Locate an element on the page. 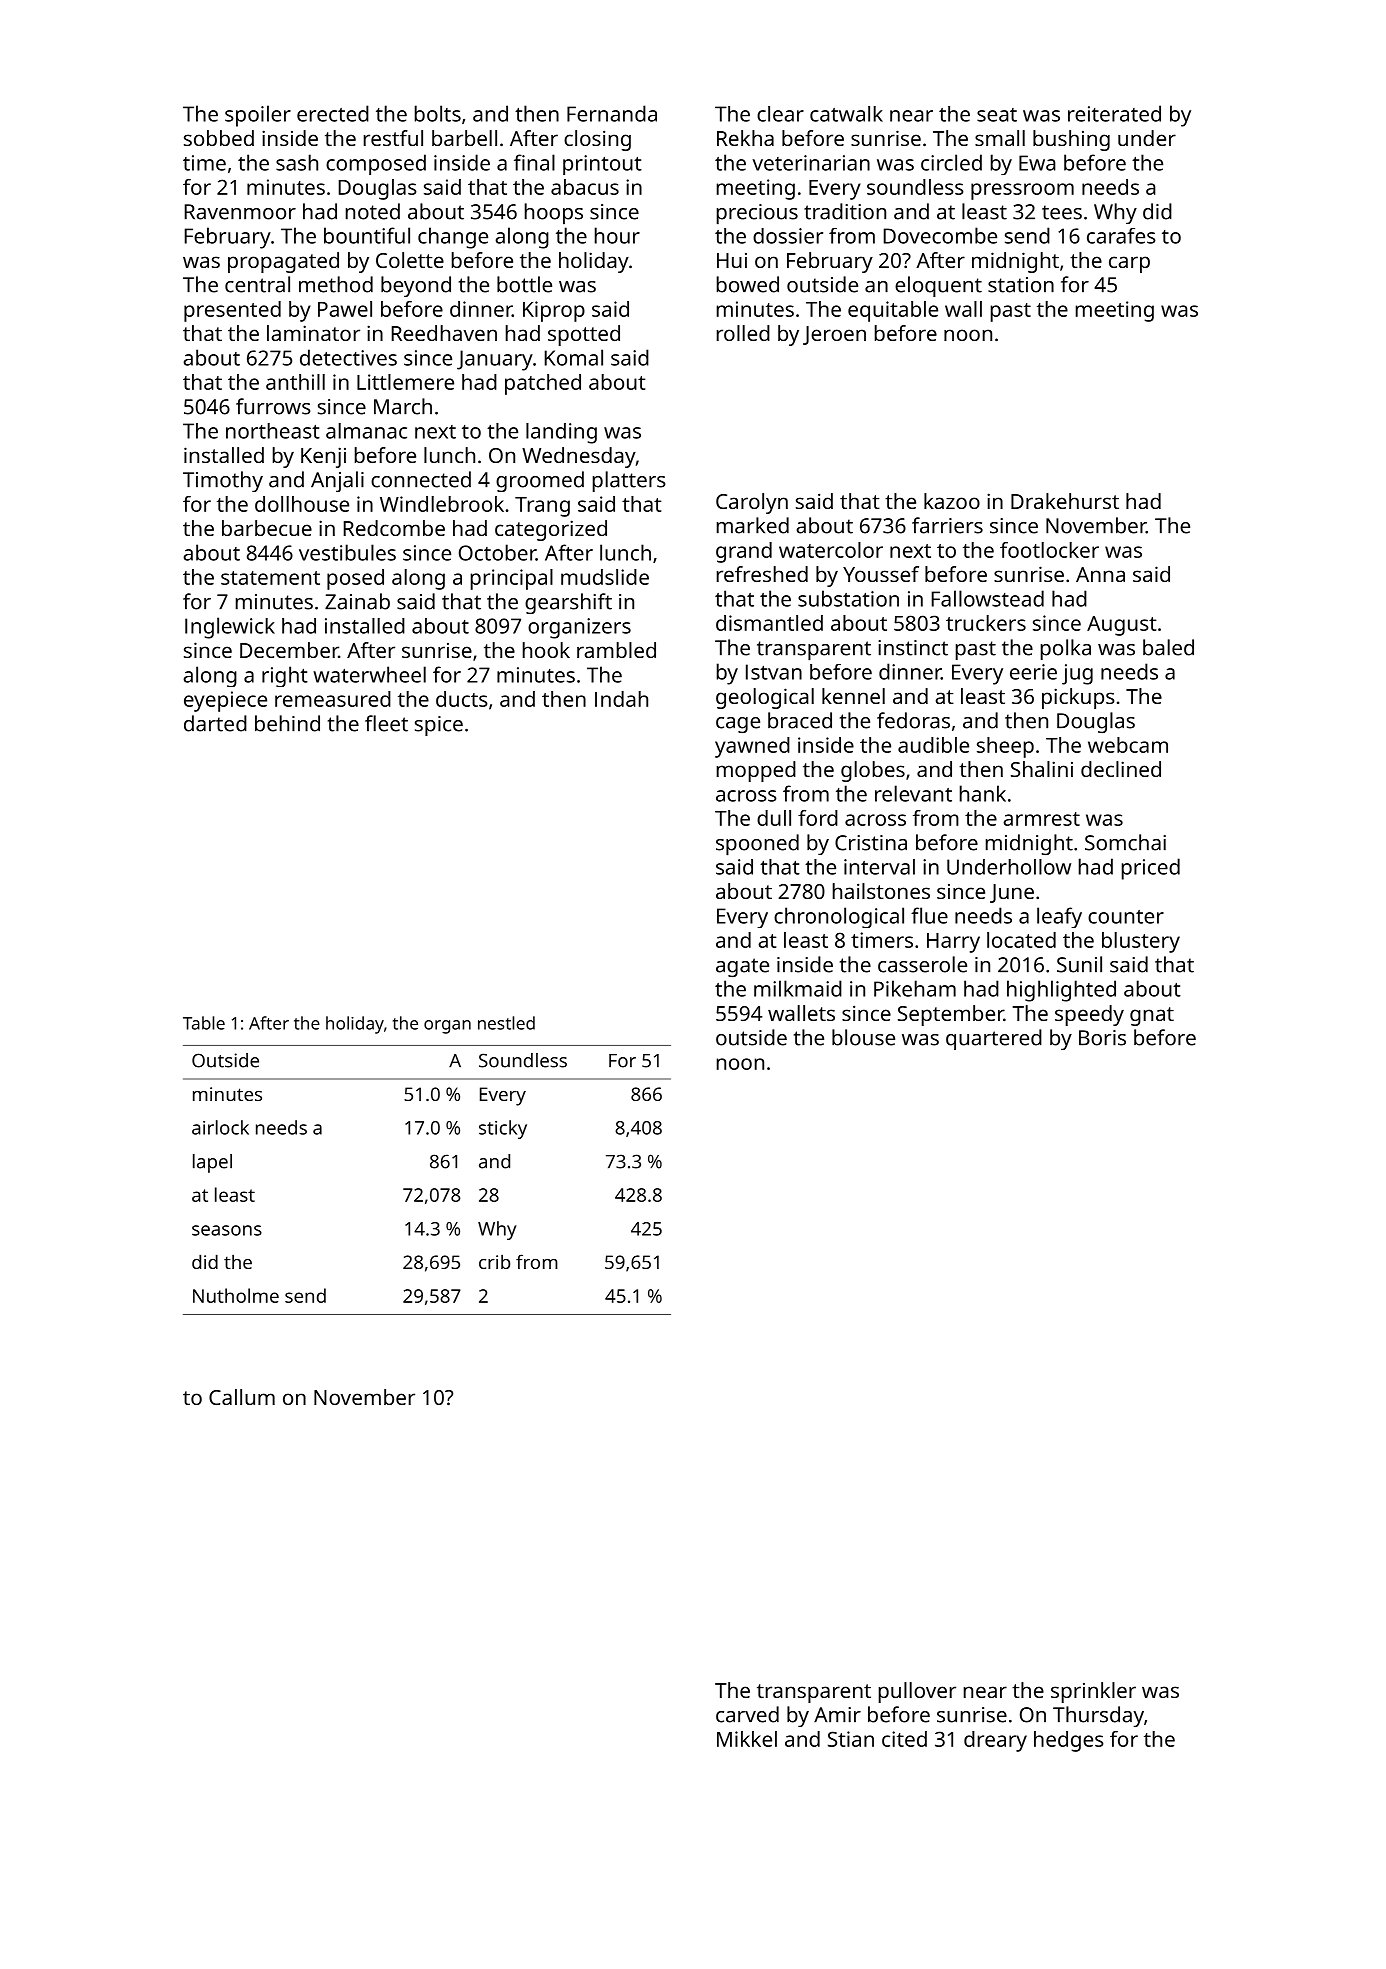 The image size is (1386, 1969). Carolyn is located at coordinates (752, 503).
